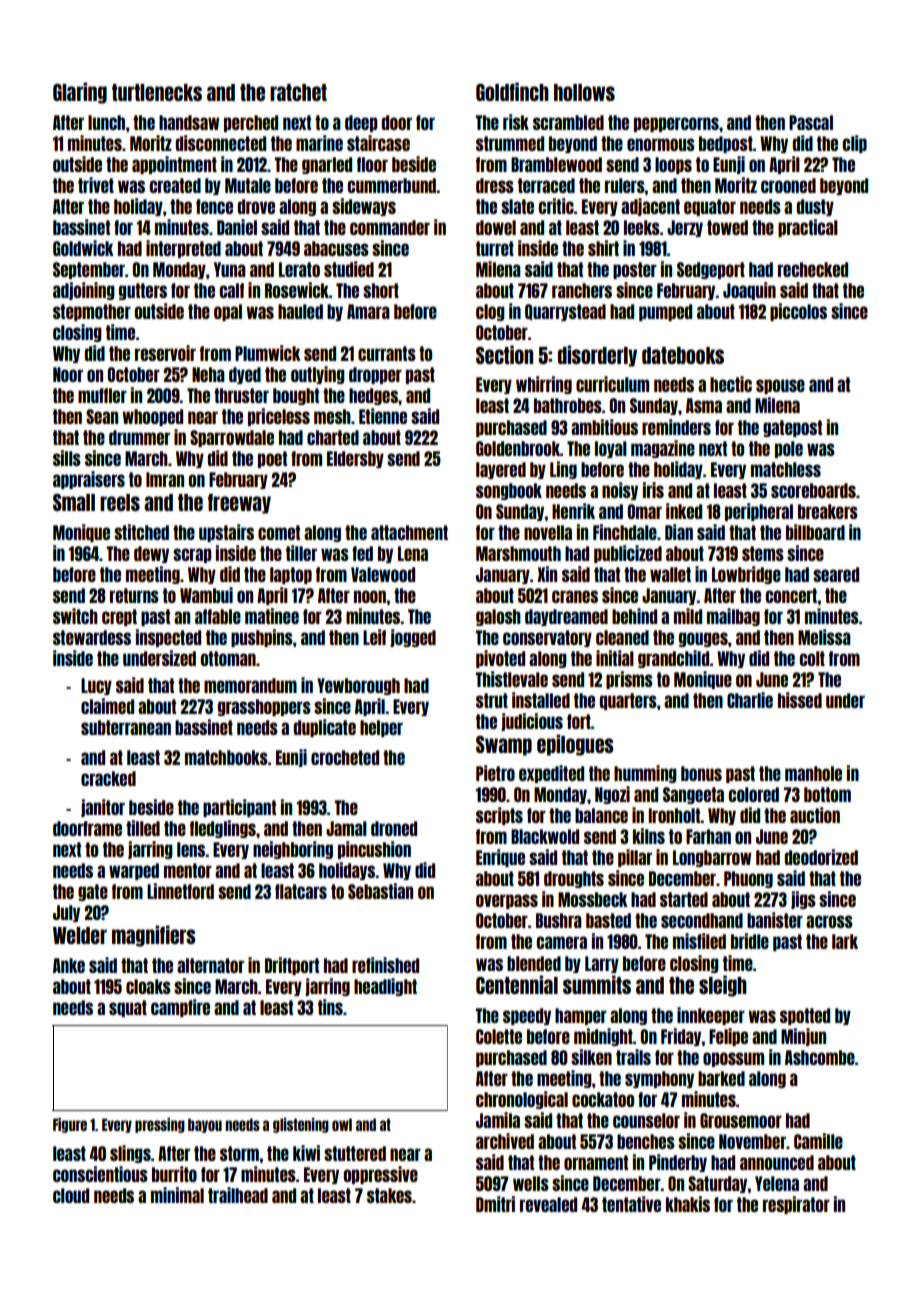 The image size is (924, 1314). What do you see at coordinates (218, 616) in the screenshot?
I see `affable` at bounding box center [218, 616].
